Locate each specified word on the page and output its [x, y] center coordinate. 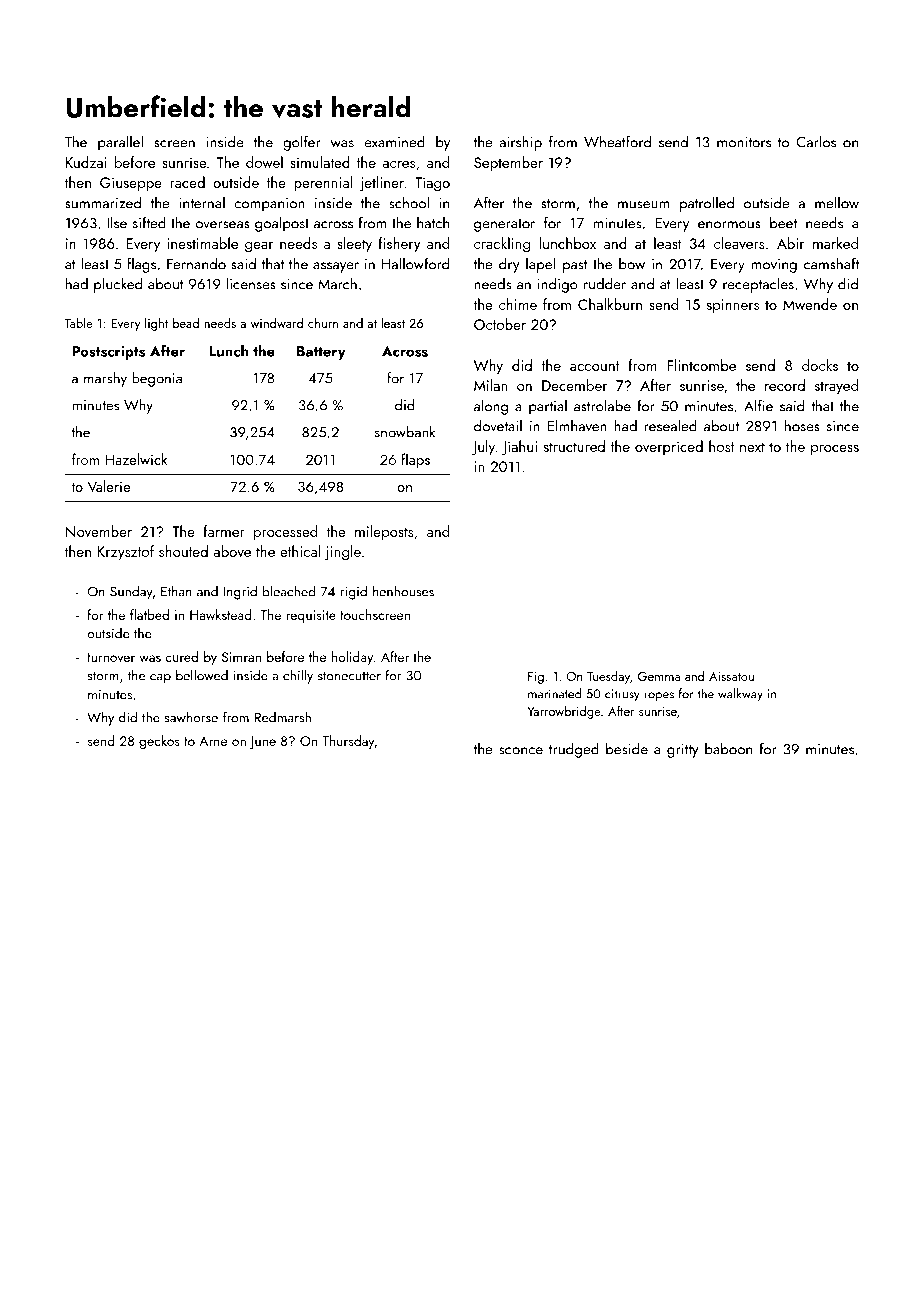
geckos [159, 742]
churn [323, 323]
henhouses [403, 591]
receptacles [758, 285]
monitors [744, 142]
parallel [120, 143]
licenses [251, 283]
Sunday [131, 592]
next [752, 447]
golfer [302, 143]
